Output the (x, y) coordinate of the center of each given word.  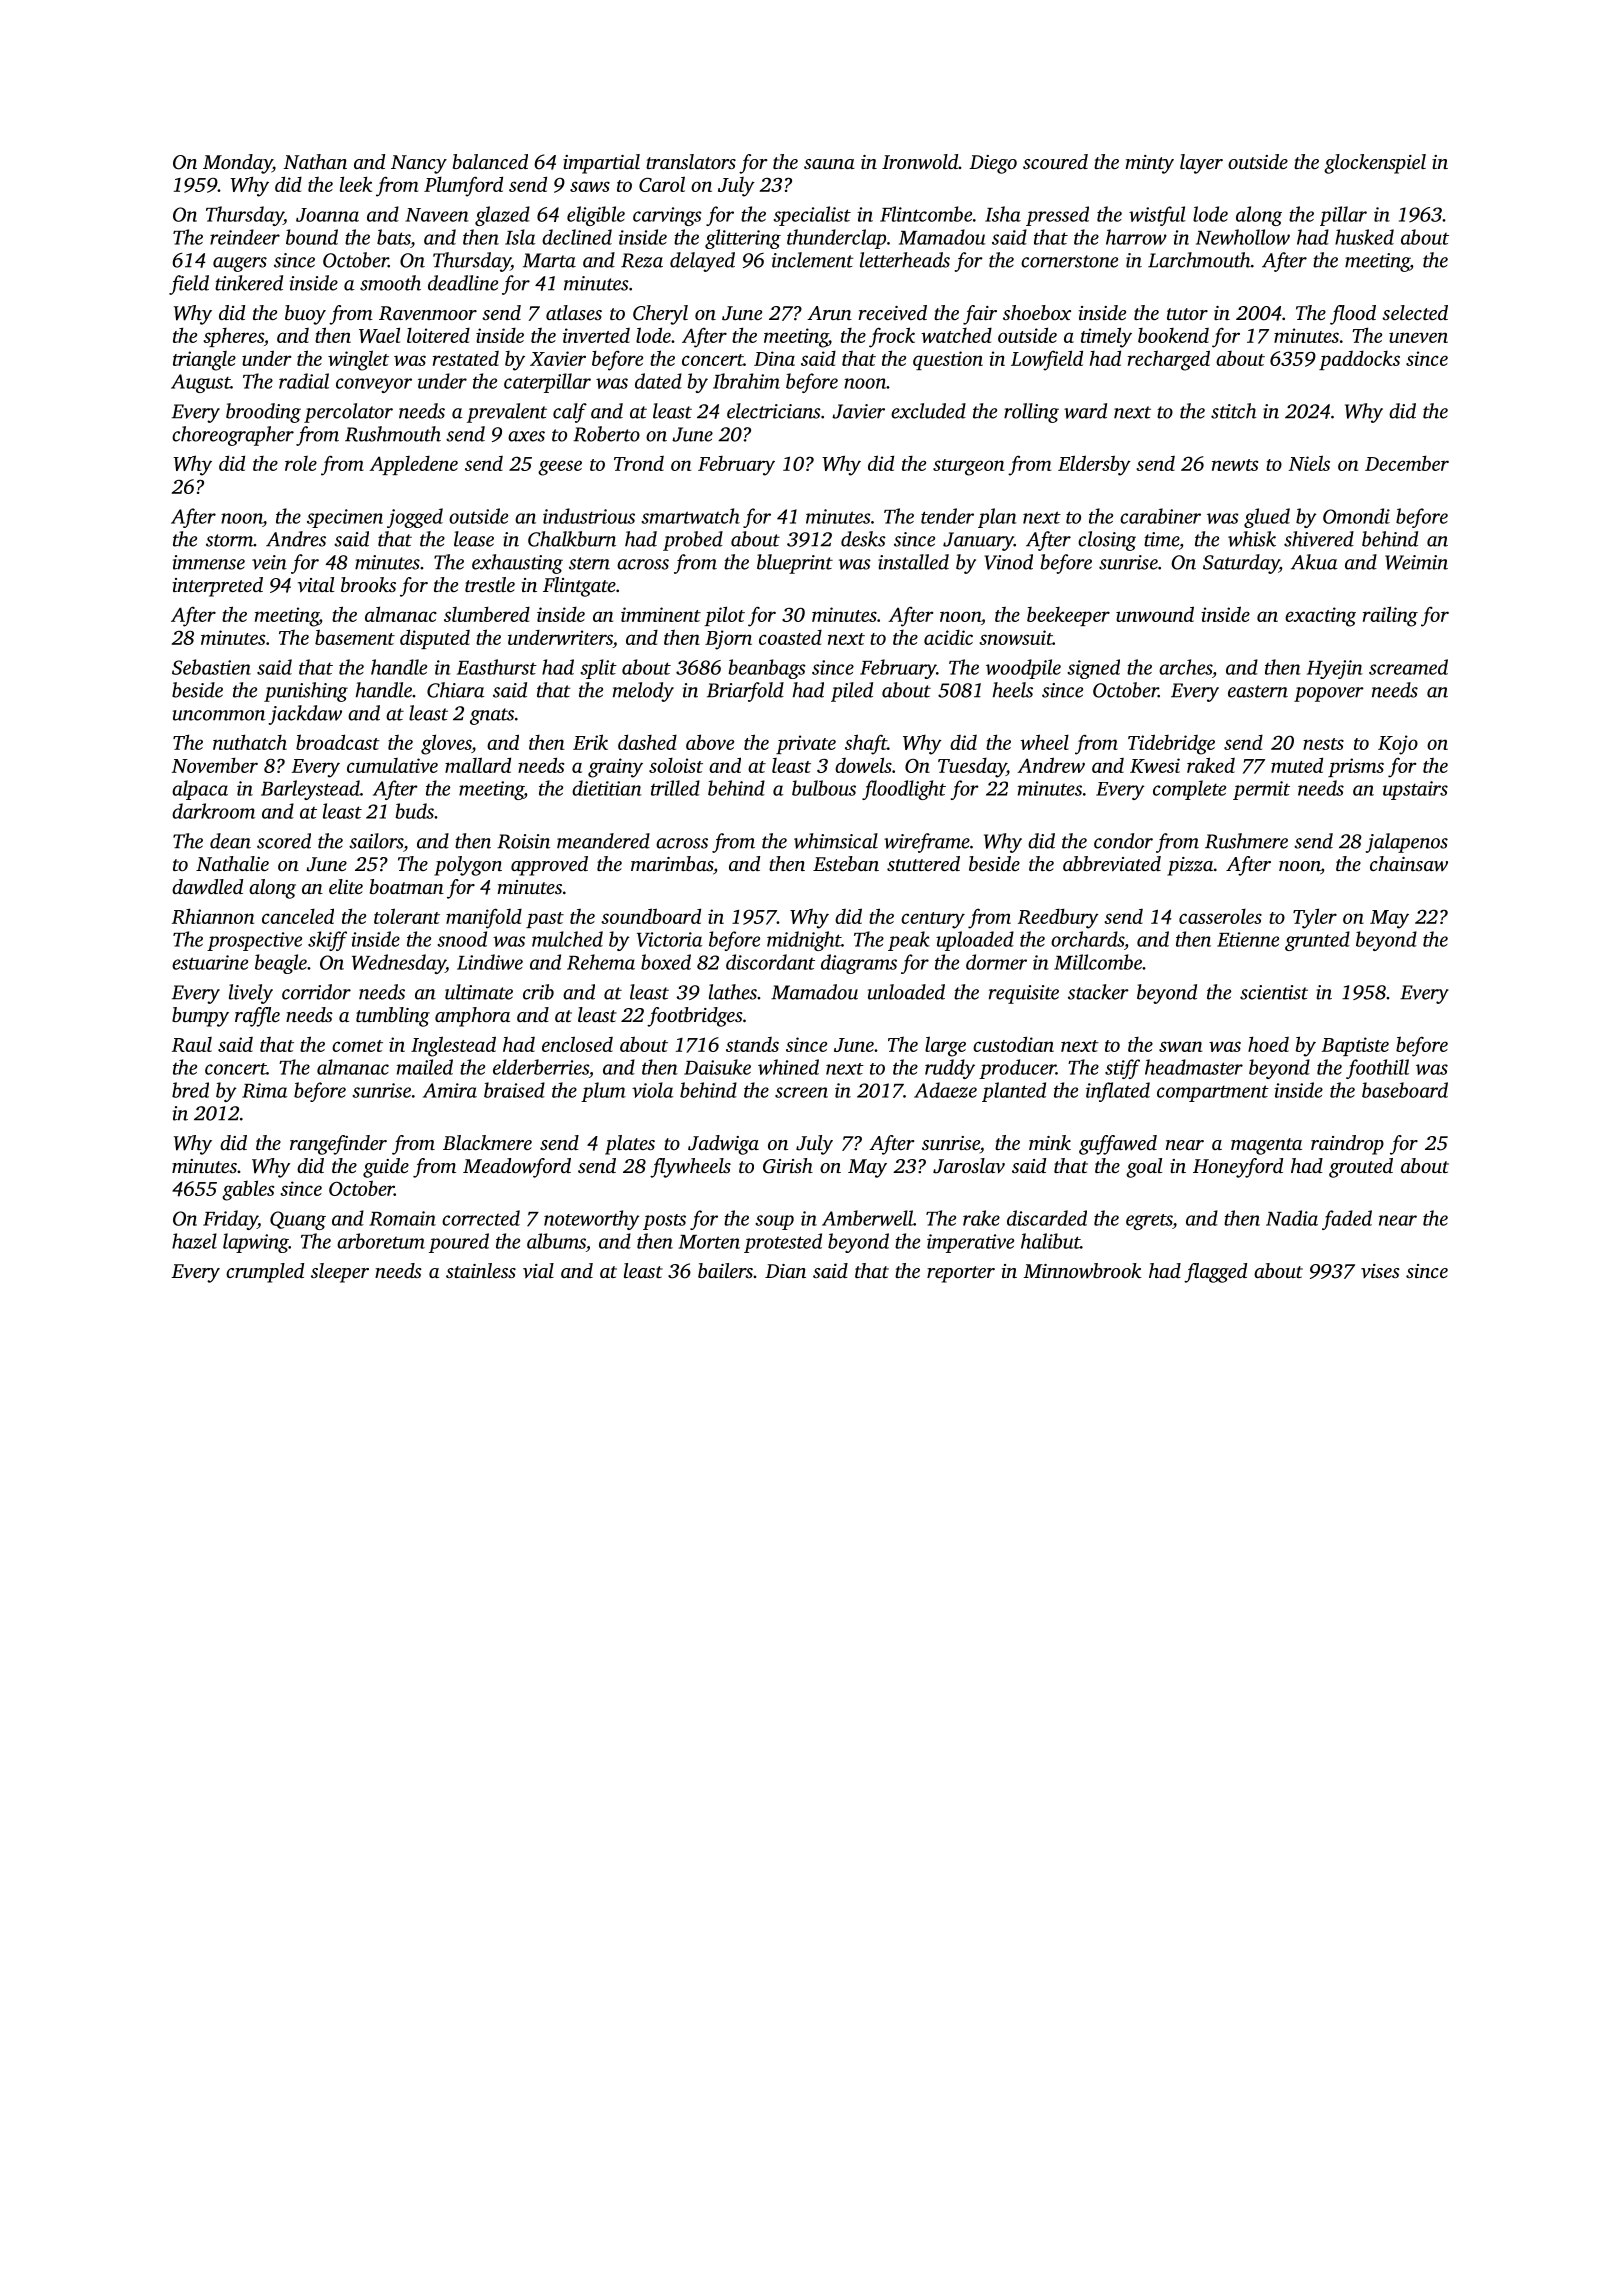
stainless (481, 1270)
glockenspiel (1375, 164)
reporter (961, 1274)
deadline (463, 283)
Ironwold (920, 162)
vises (1380, 1271)
